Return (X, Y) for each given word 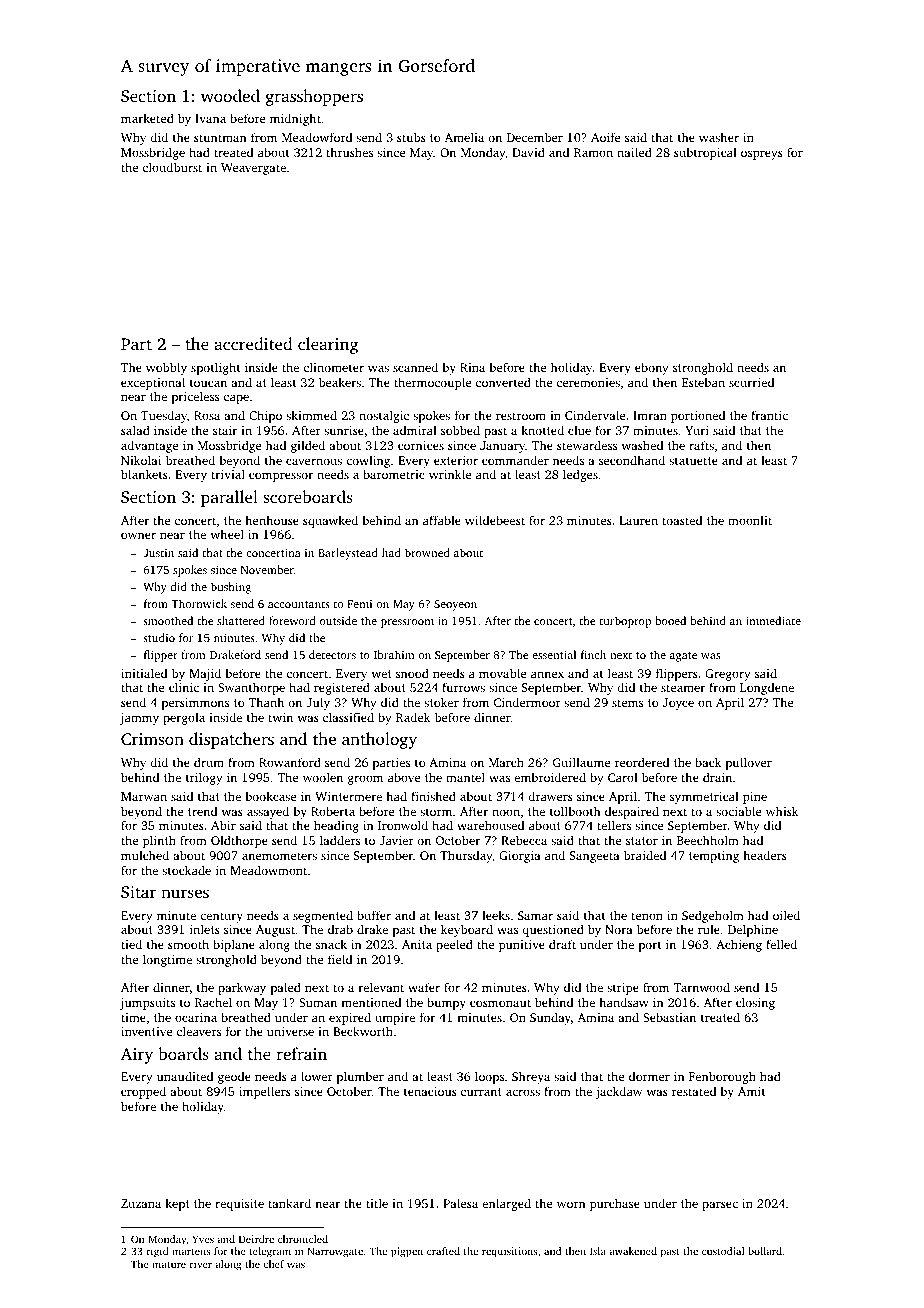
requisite (239, 1205)
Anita (417, 944)
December (535, 137)
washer (719, 137)
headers (765, 855)
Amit (752, 1091)
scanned (415, 367)
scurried (751, 382)
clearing (328, 345)
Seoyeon (455, 605)
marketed (147, 118)
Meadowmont (268, 870)
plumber (360, 1077)
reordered (642, 762)
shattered (241, 620)
